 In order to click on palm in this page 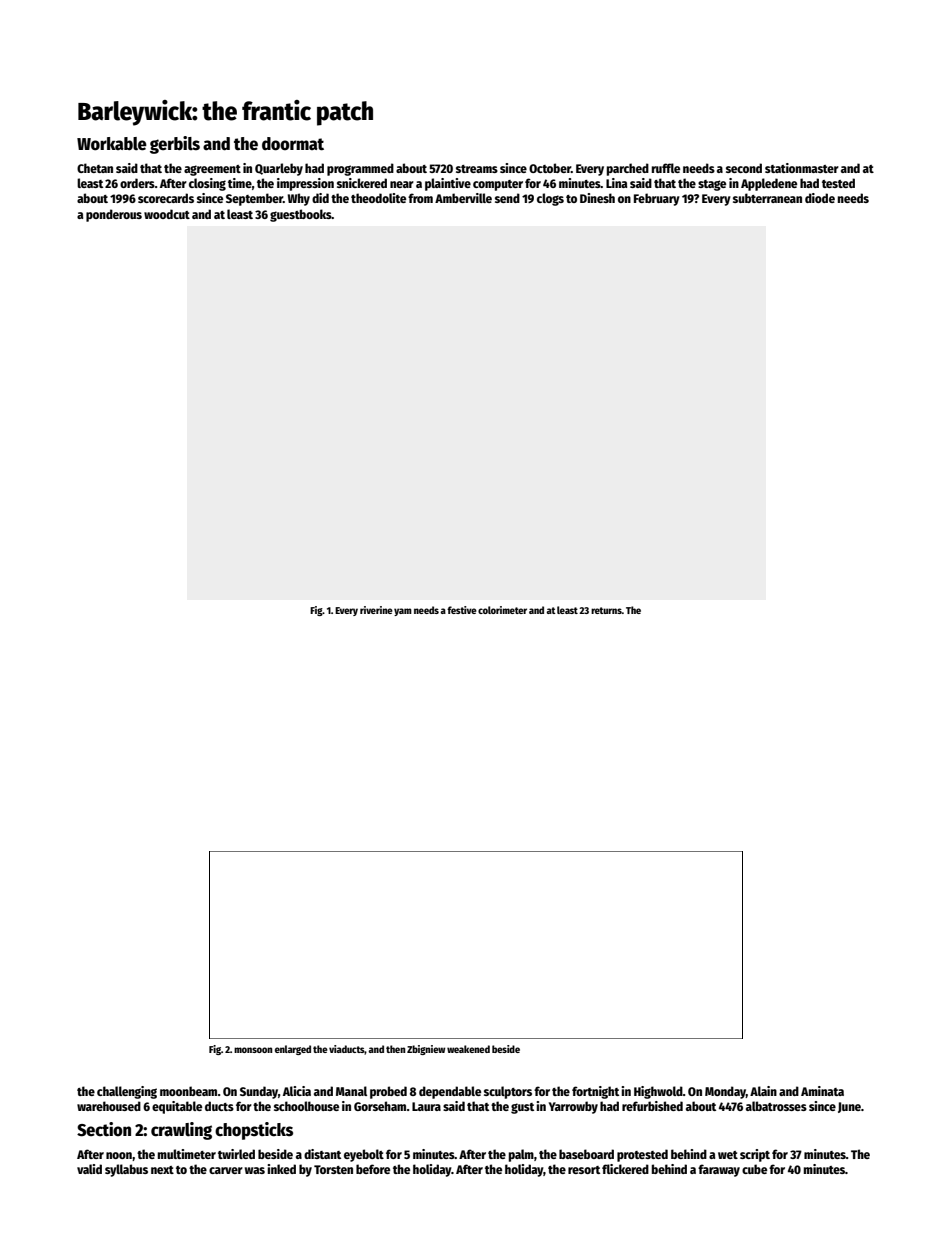, I will do `click(521, 1155)`.
